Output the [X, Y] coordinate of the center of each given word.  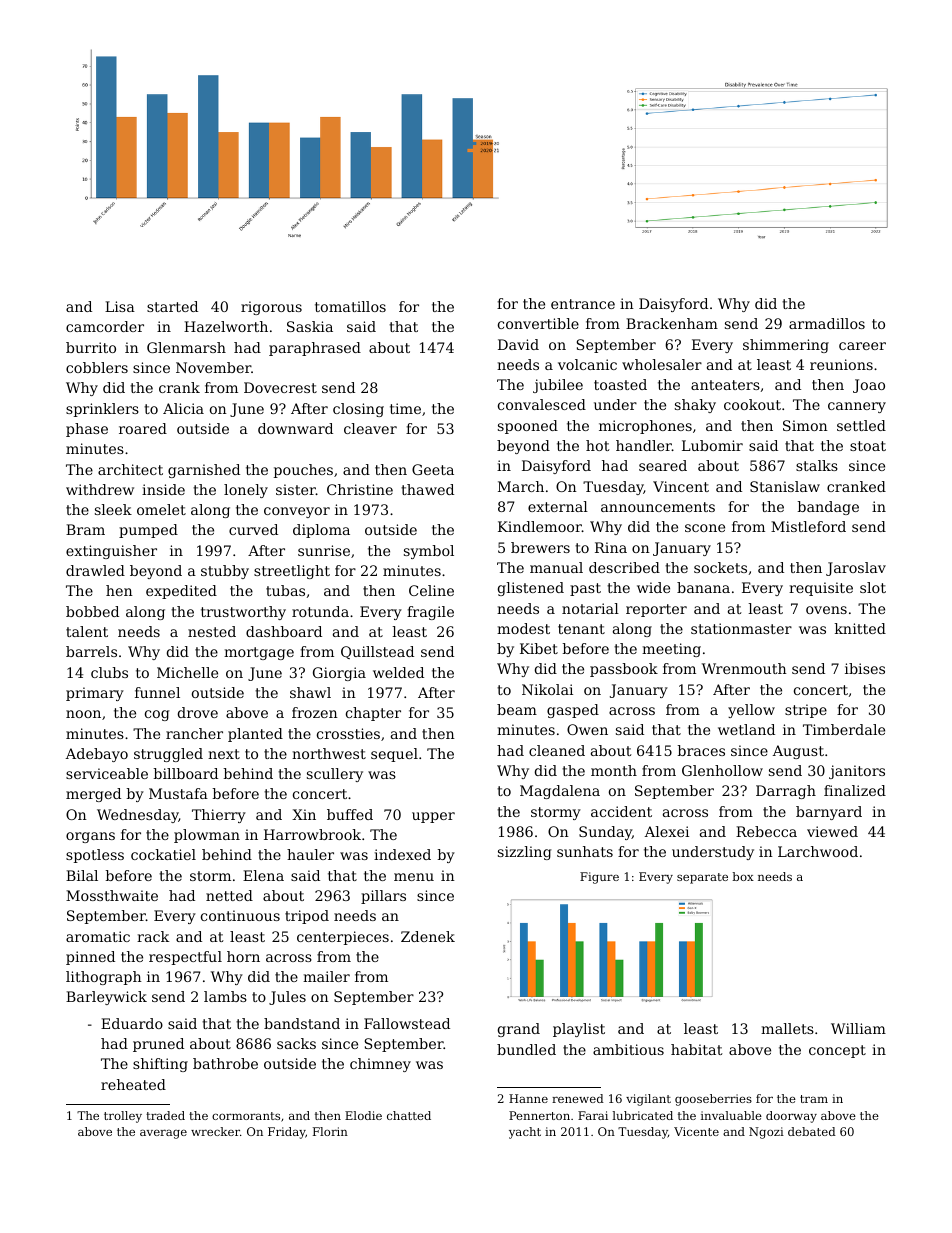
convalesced [542, 404]
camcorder [105, 326]
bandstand [302, 1023]
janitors [857, 772]
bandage [828, 508]
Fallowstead [407, 1023]
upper [433, 817]
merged [93, 795]
